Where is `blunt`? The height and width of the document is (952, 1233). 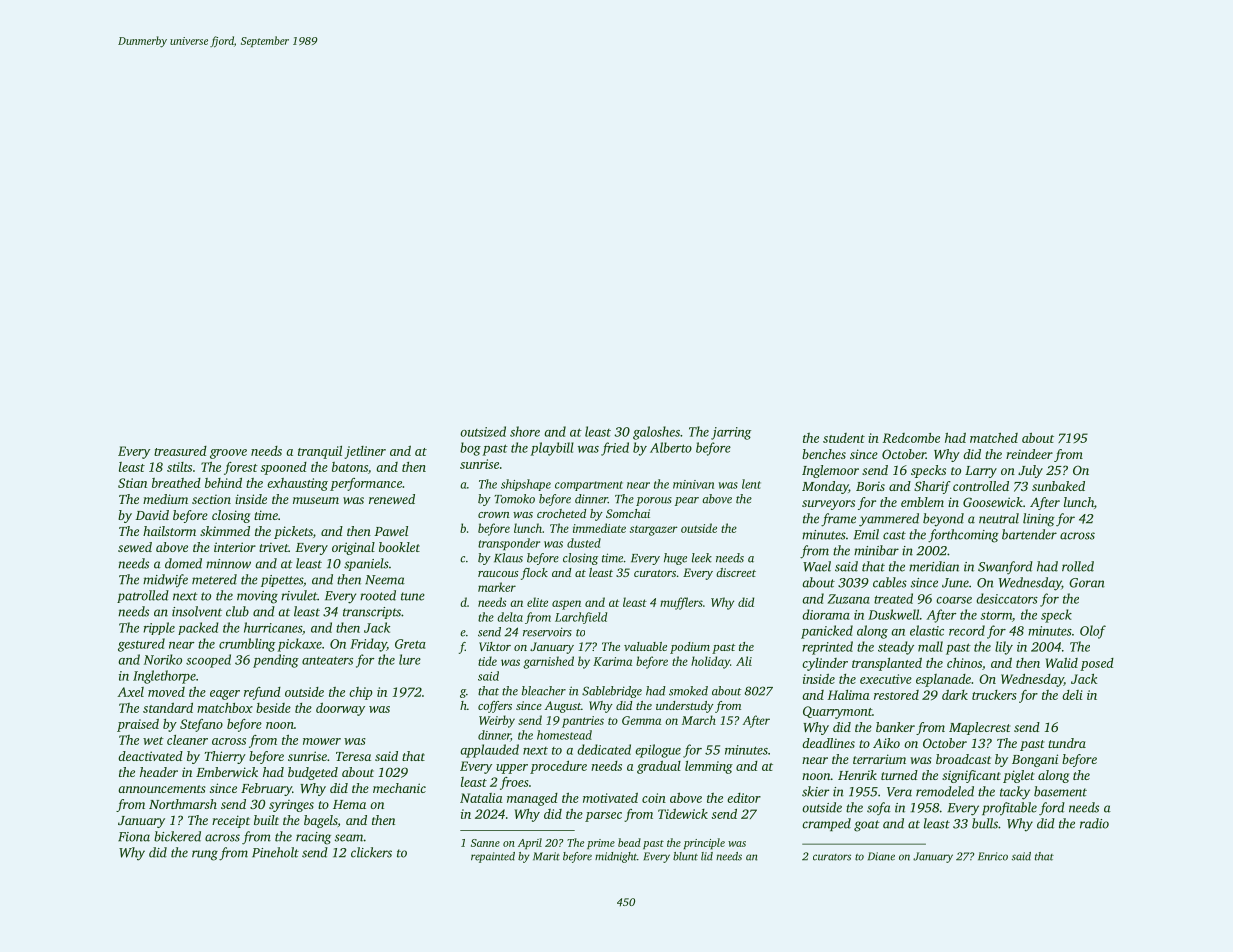 blunt is located at coordinates (685, 856).
